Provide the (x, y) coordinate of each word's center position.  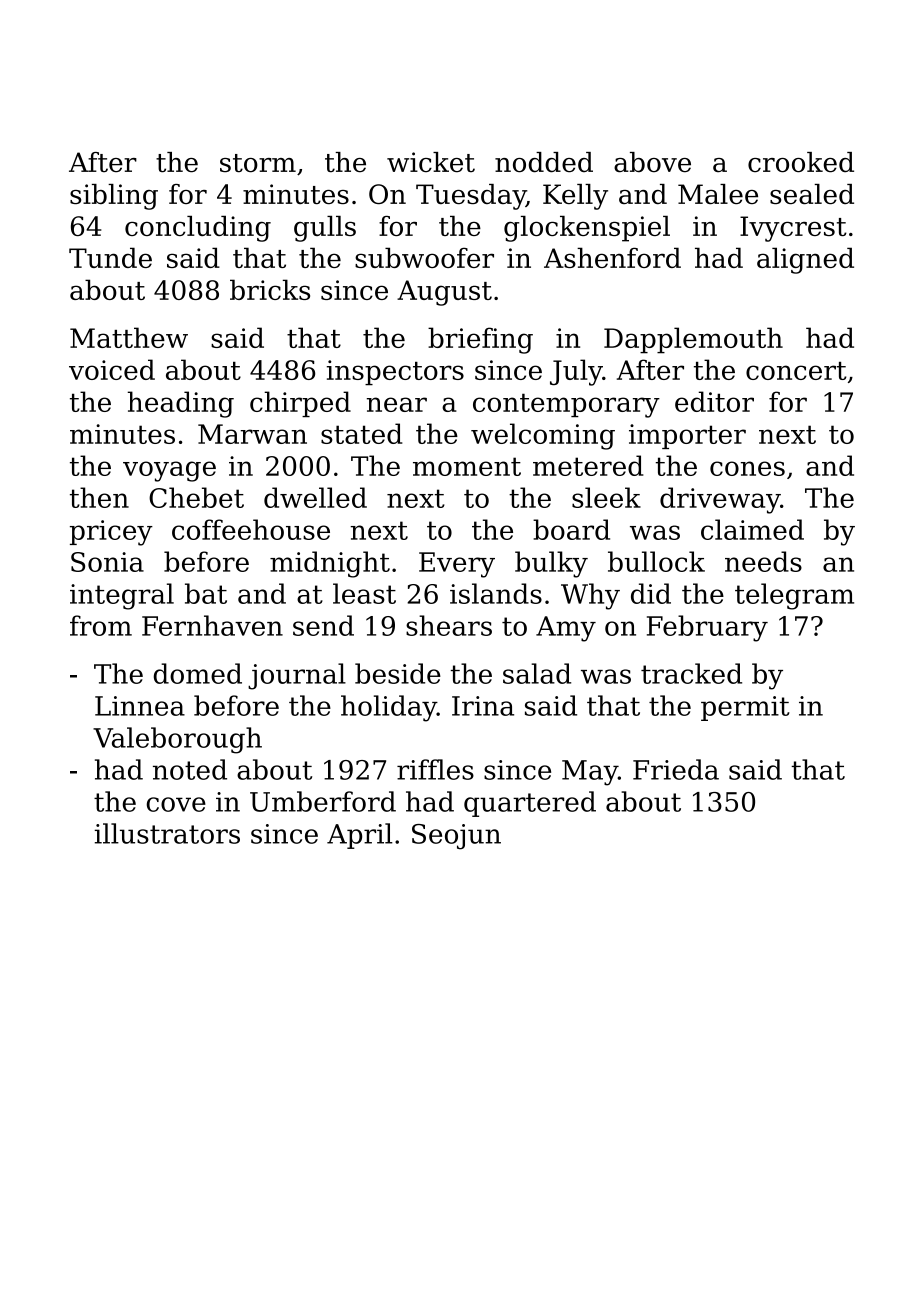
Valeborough (177, 740)
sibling (114, 197)
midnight (330, 564)
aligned (805, 260)
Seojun (456, 837)
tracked (691, 673)
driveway (720, 500)
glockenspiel (587, 229)
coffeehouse (251, 529)
